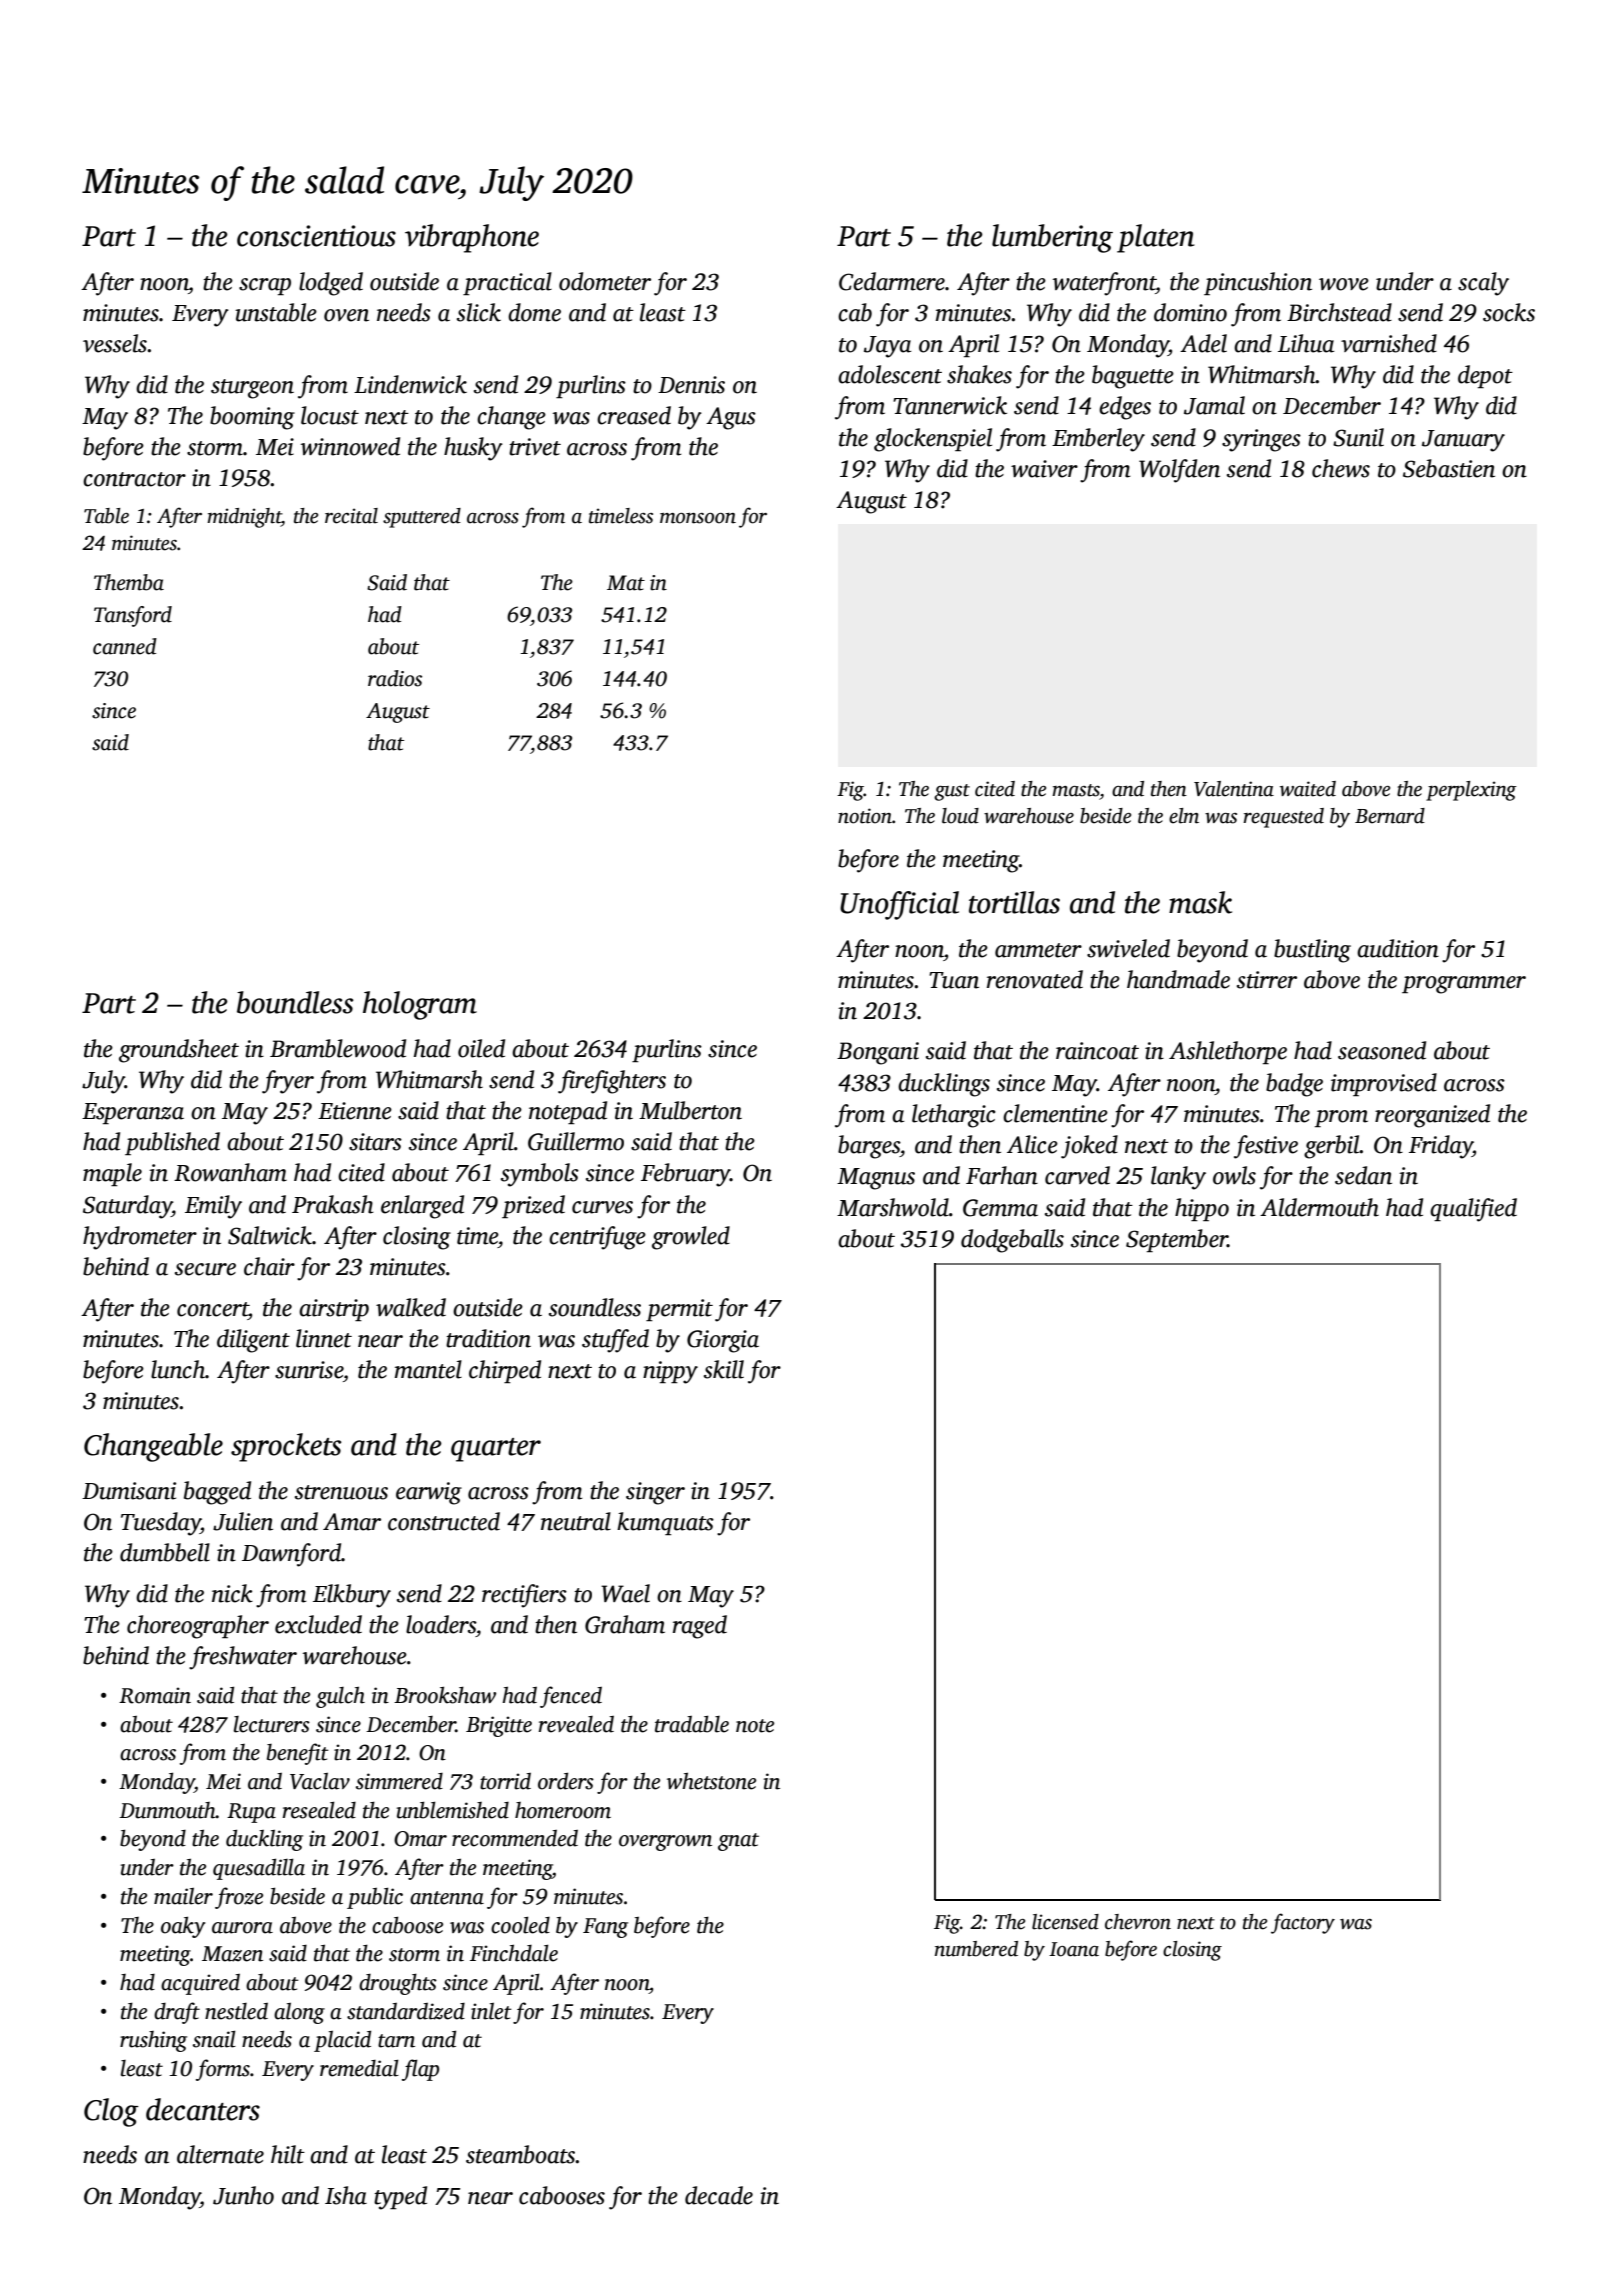 Image resolution: width=1620 pixels, height=2292 pixels. What do you see at coordinates (1473, 1210) in the page?
I see `qualified` at bounding box center [1473, 1210].
